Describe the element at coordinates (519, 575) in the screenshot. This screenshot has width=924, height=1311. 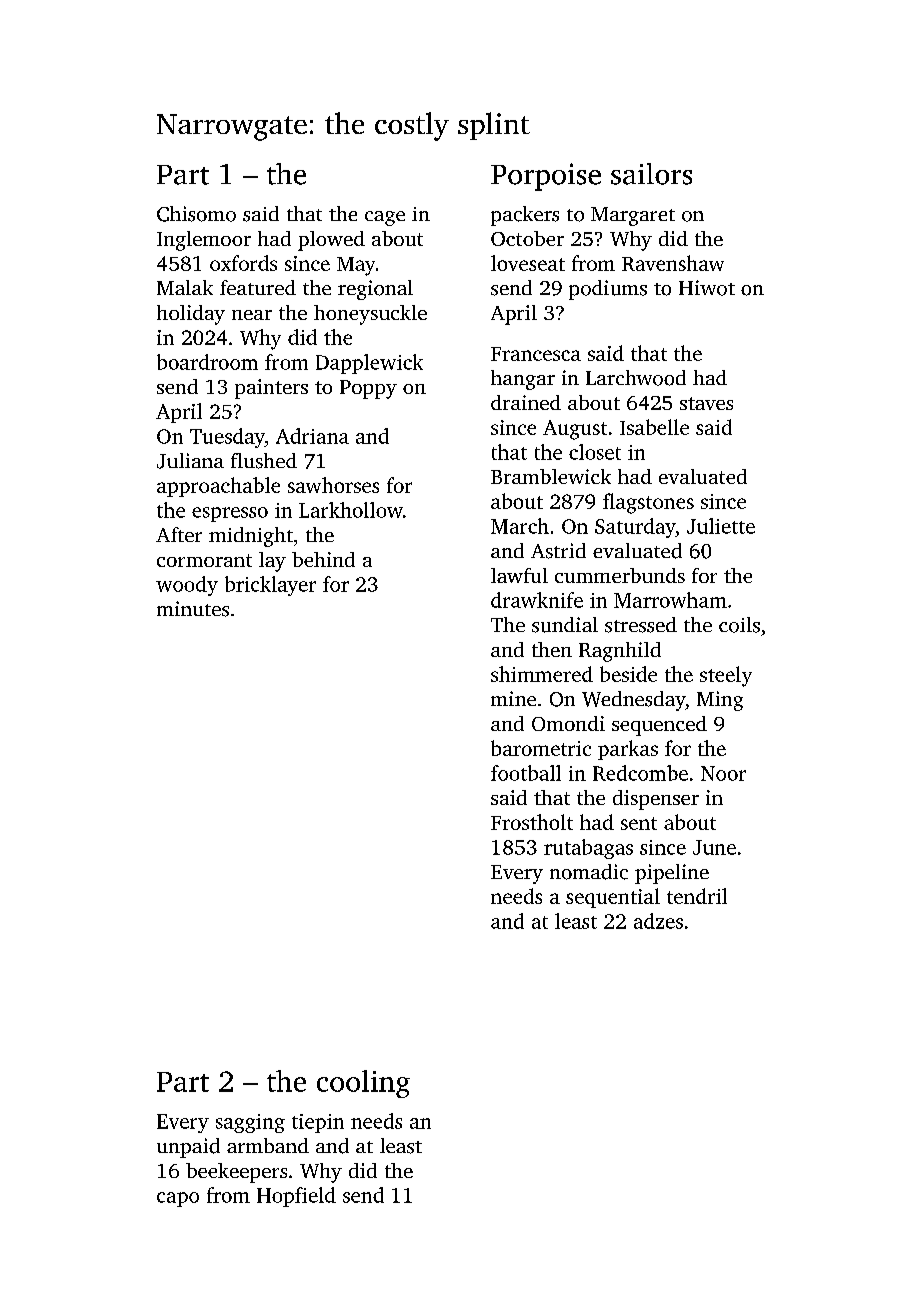
I see `lawful` at that location.
